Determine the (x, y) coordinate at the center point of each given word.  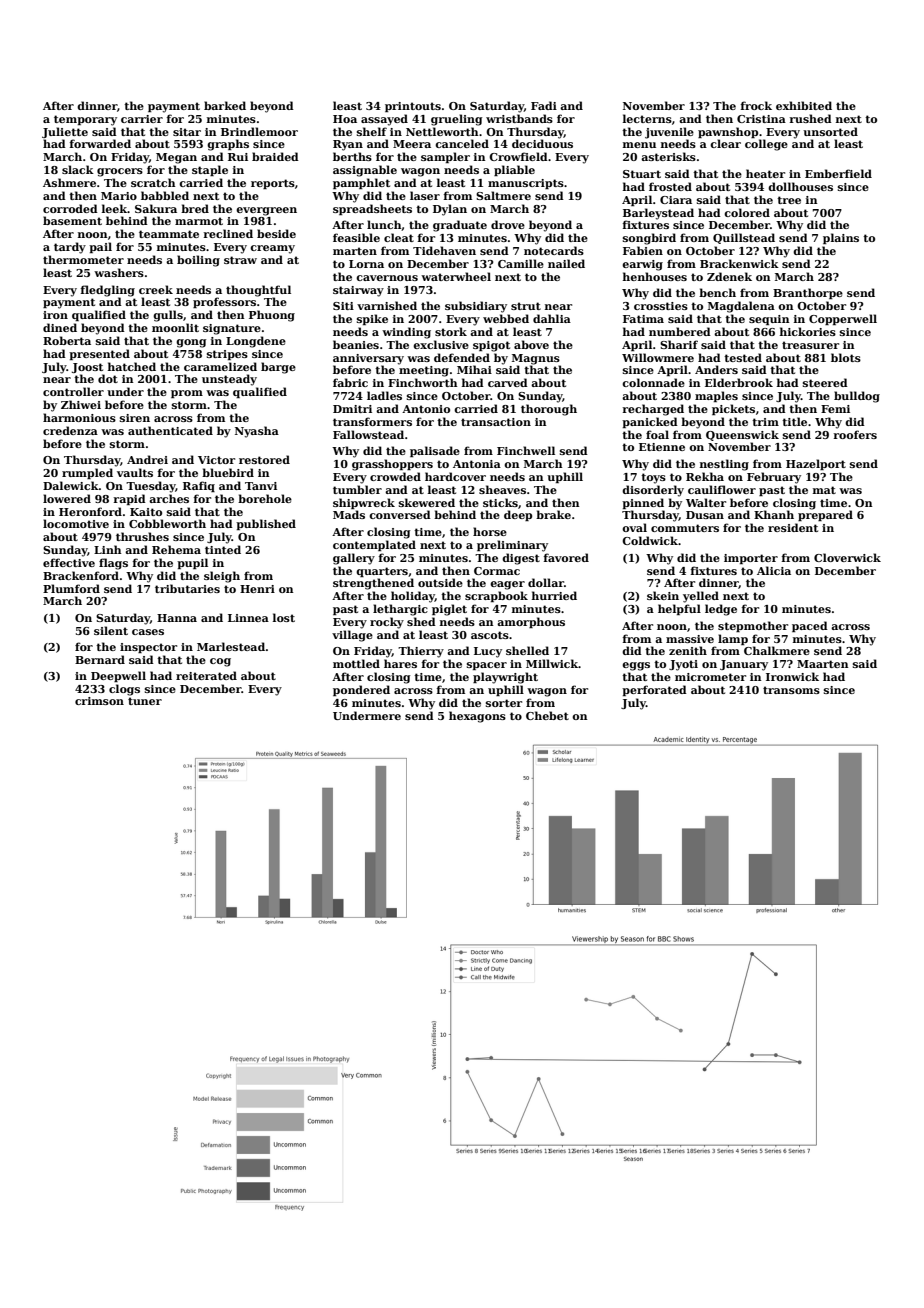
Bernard (100, 659)
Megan (176, 158)
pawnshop (728, 132)
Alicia (774, 570)
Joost (87, 368)
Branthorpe (808, 293)
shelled (527, 650)
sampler (445, 157)
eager (507, 585)
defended (462, 357)
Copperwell (843, 319)
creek (156, 289)
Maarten (823, 664)
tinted (223, 549)
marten (355, 251)
